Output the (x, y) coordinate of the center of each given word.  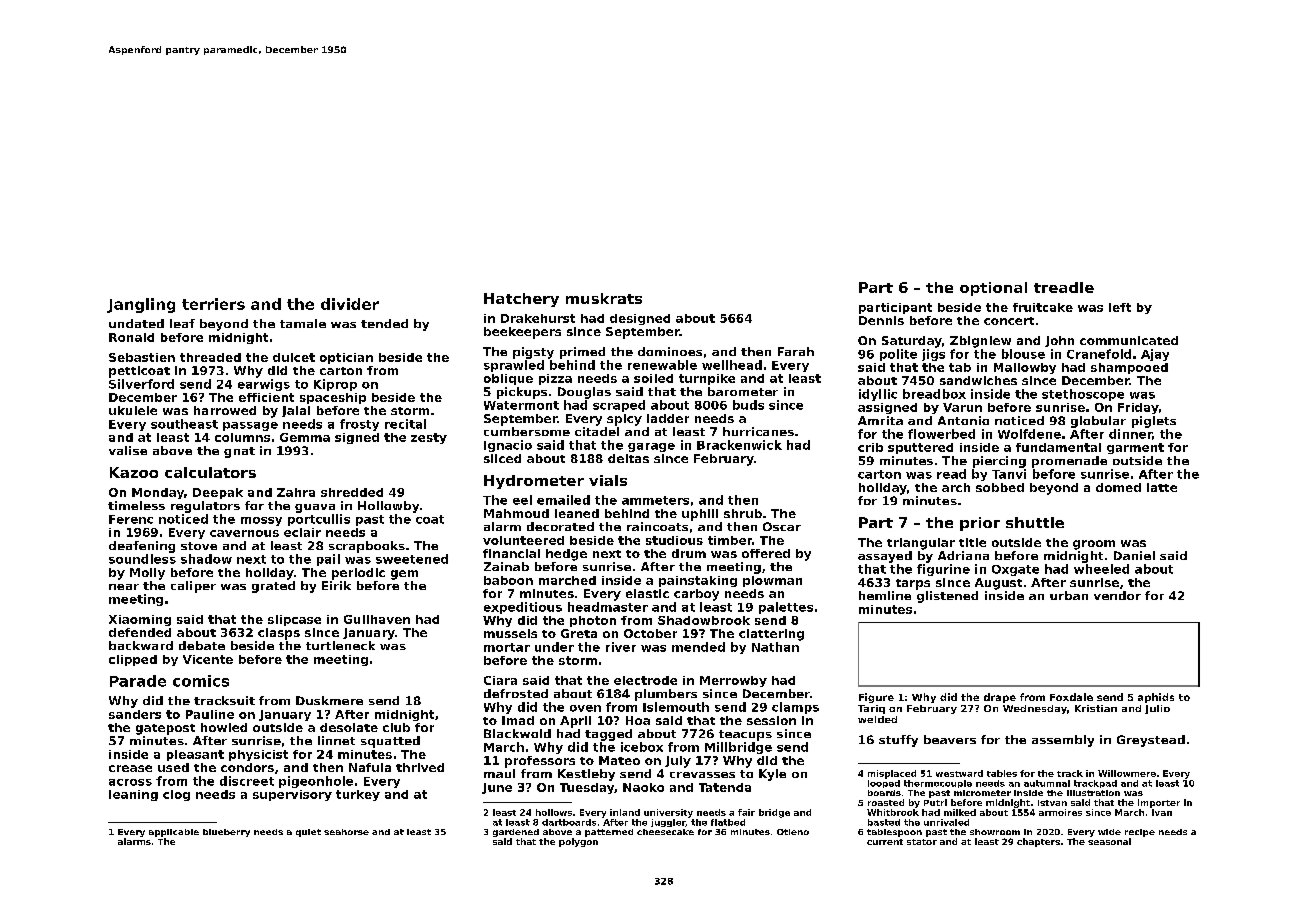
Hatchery (521, 300)
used (173, 767)
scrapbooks (367, 547)
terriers (213, 304)
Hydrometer (534, 482)
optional (993, 289)
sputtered (920, 448)
